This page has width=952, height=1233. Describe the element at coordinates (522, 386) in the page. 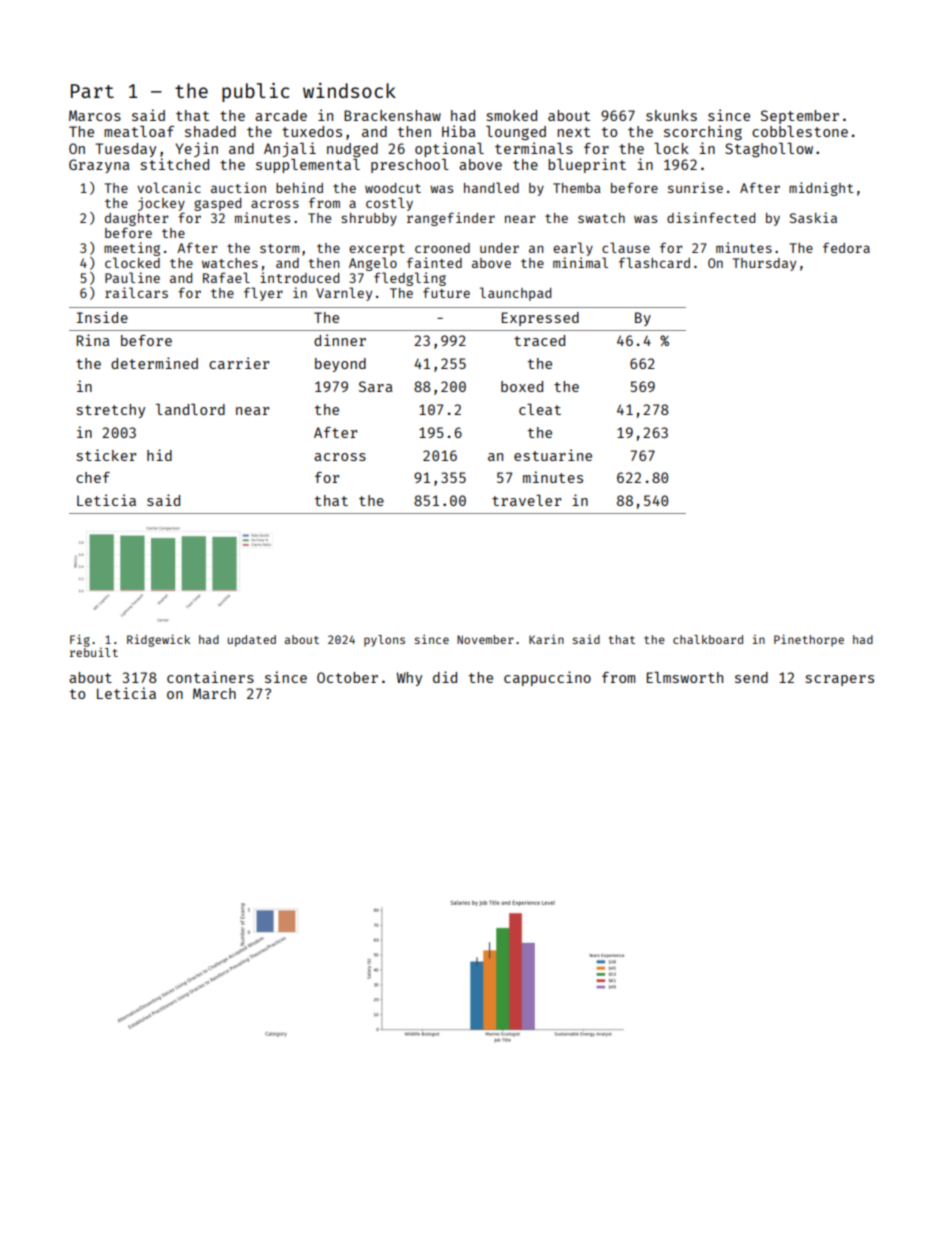

I see `boxed` at that location.
